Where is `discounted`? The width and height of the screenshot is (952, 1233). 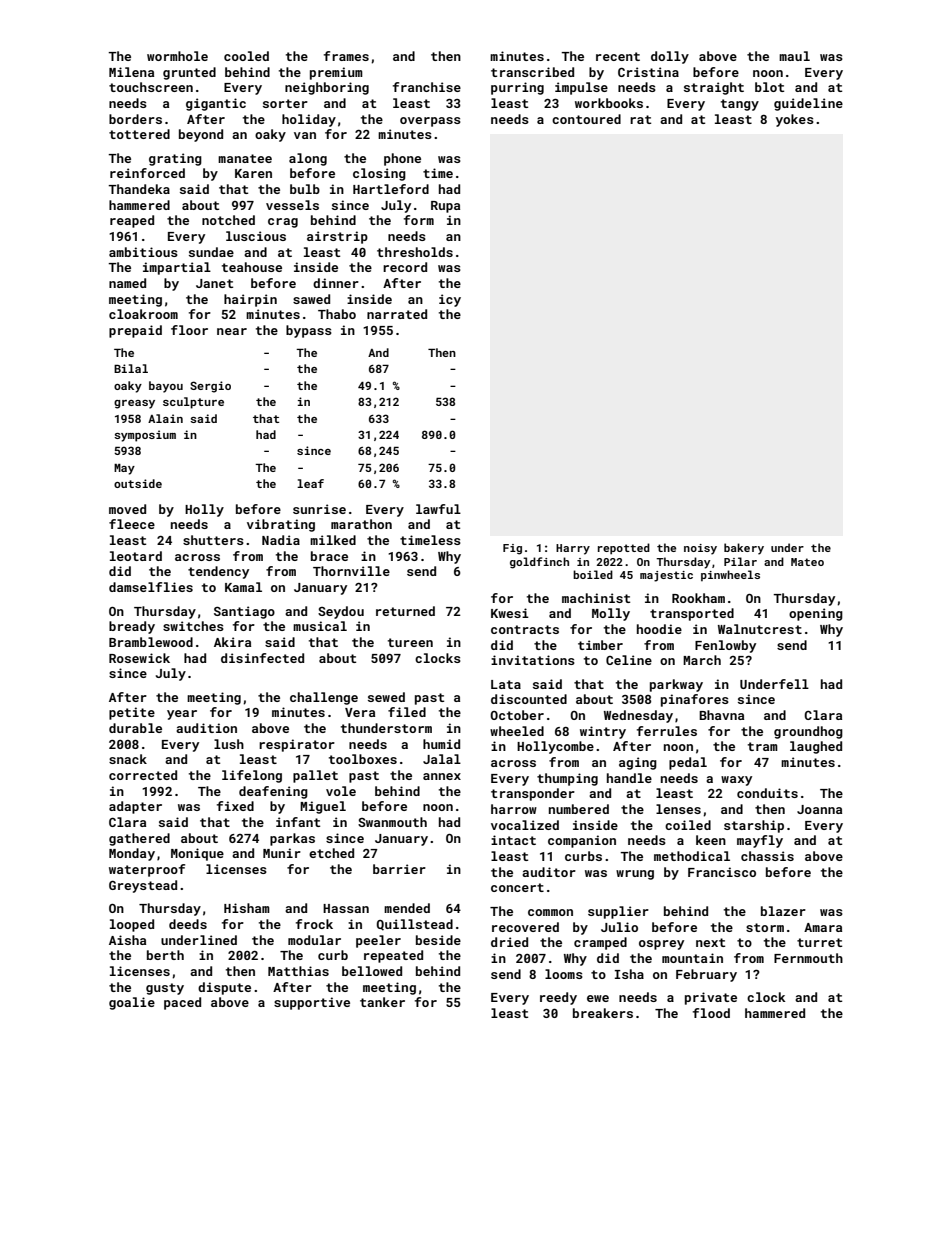
discounted is located at coordinates (529, 699).
